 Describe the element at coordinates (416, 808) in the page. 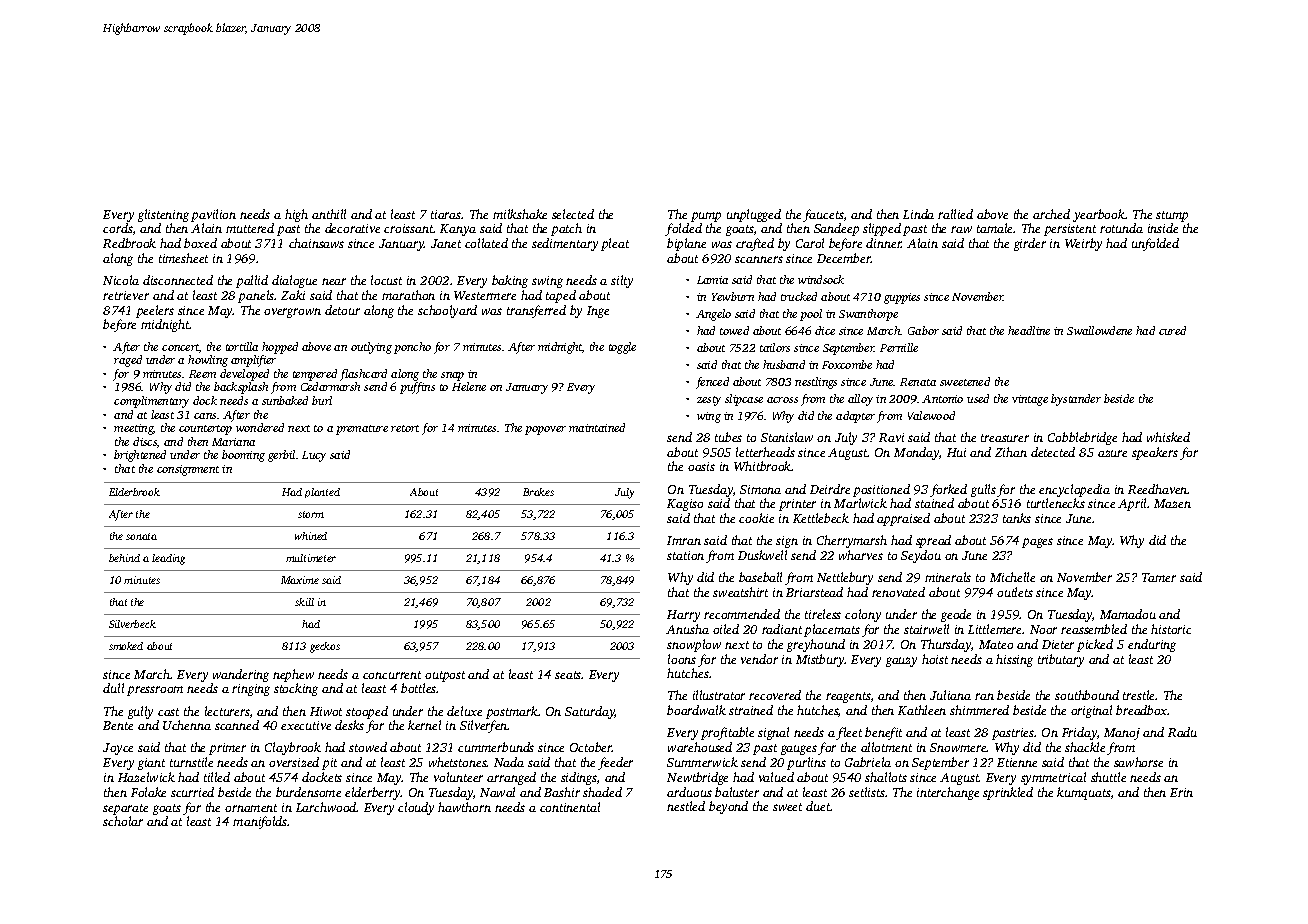

I see `cloudy` at that location.
